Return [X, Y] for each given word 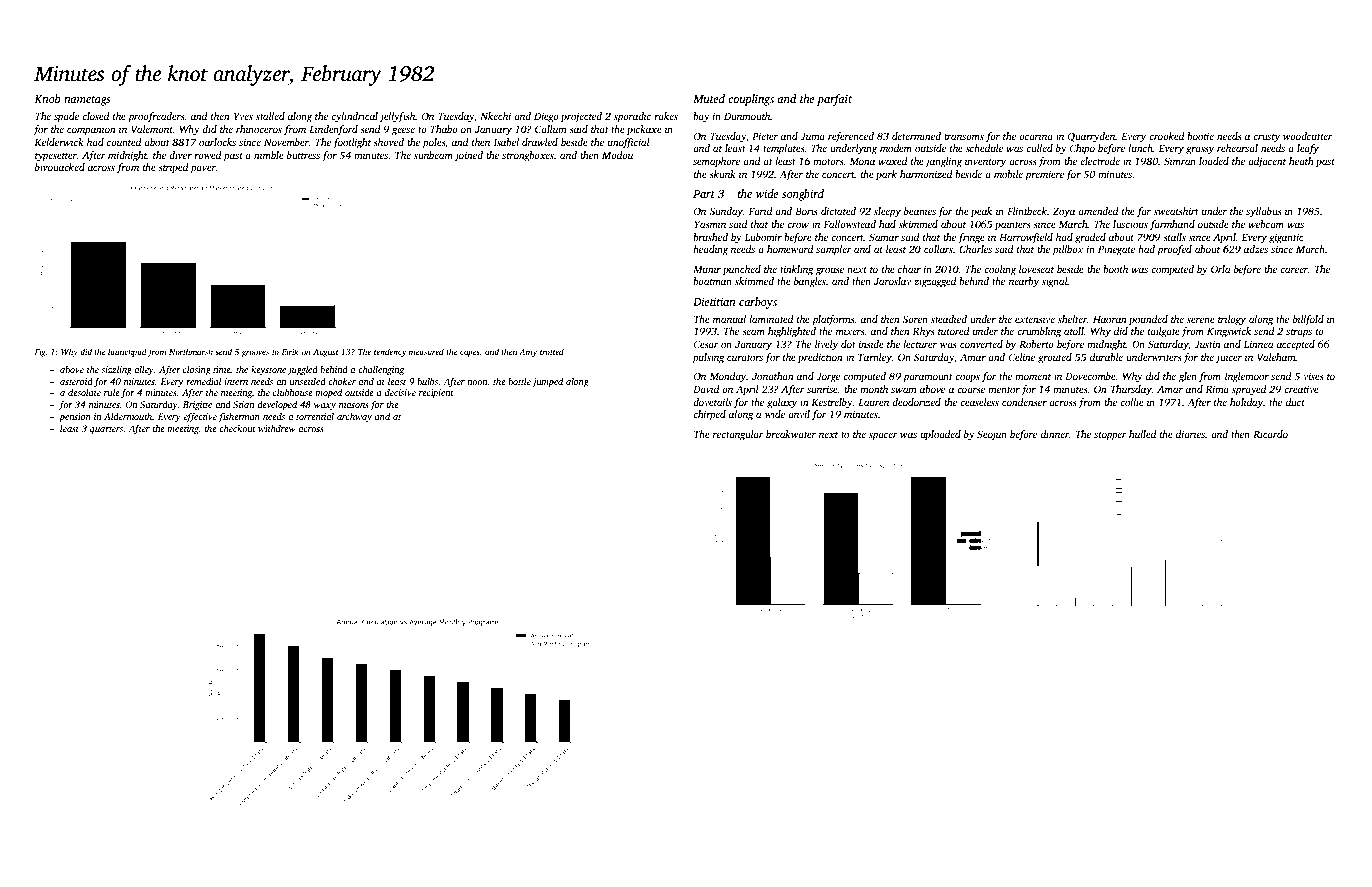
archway [354, 417]
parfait [834, 100]
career [1294, 270]
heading [710, 250]
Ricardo [1270, 434]
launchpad [127, 352]
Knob [47, 98]
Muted [709, 98]
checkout [237, 428]
